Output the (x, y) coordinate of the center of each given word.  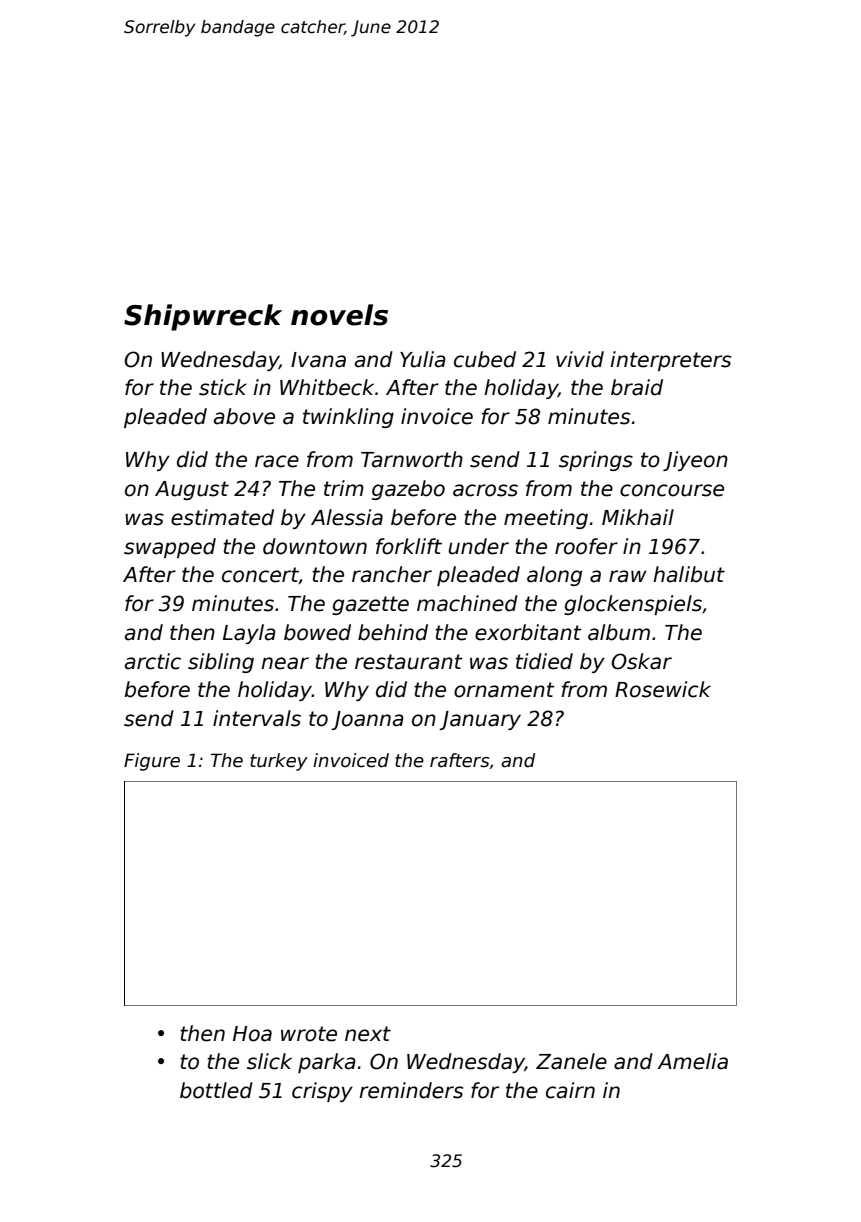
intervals (257, 718)
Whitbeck (327, 387)
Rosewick (663, 689)
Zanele (571, 1061)
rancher (392, 574)
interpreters (670, 361)
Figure (152, 762)
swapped (170, 548)
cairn (570, 1090)
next (368, 1034)
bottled (216, 1090)
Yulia (423, 359)
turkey (279, 762)
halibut (689, 574)
